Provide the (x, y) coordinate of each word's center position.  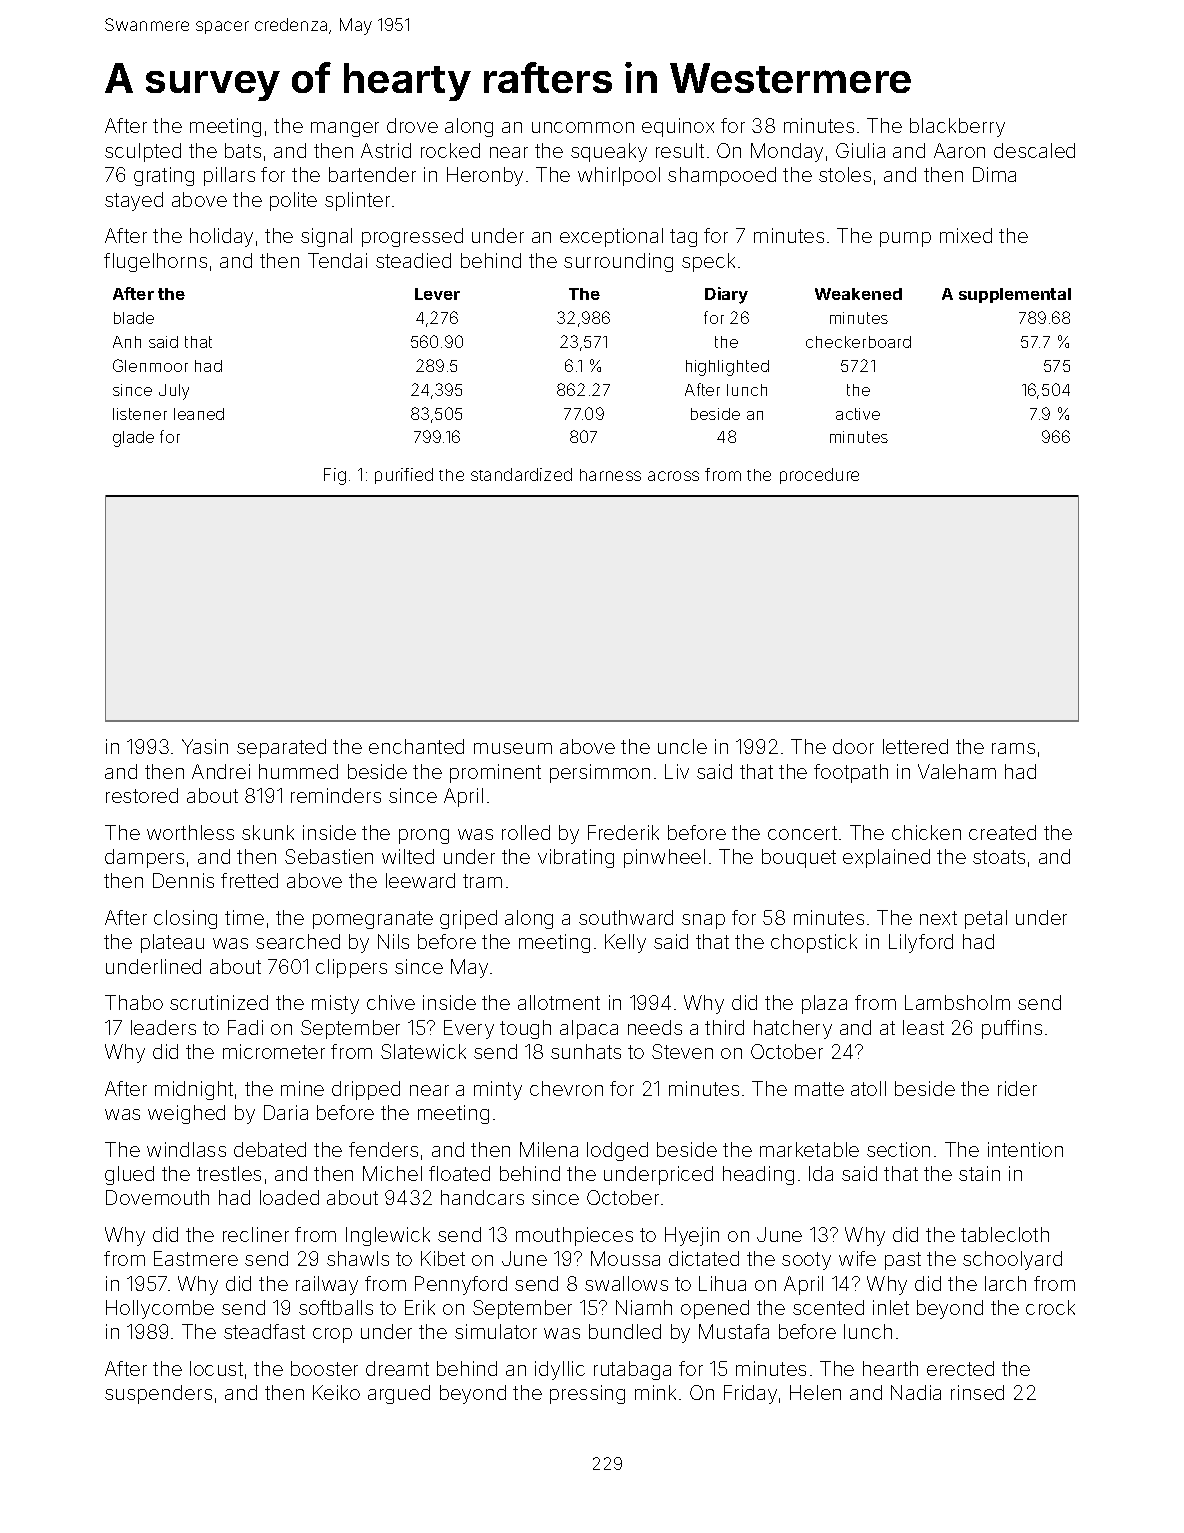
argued (399, 1394)
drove (412, 125)
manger (345, 129)
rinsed (977, 1392)
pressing (587, 1394)
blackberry (957, 127)
